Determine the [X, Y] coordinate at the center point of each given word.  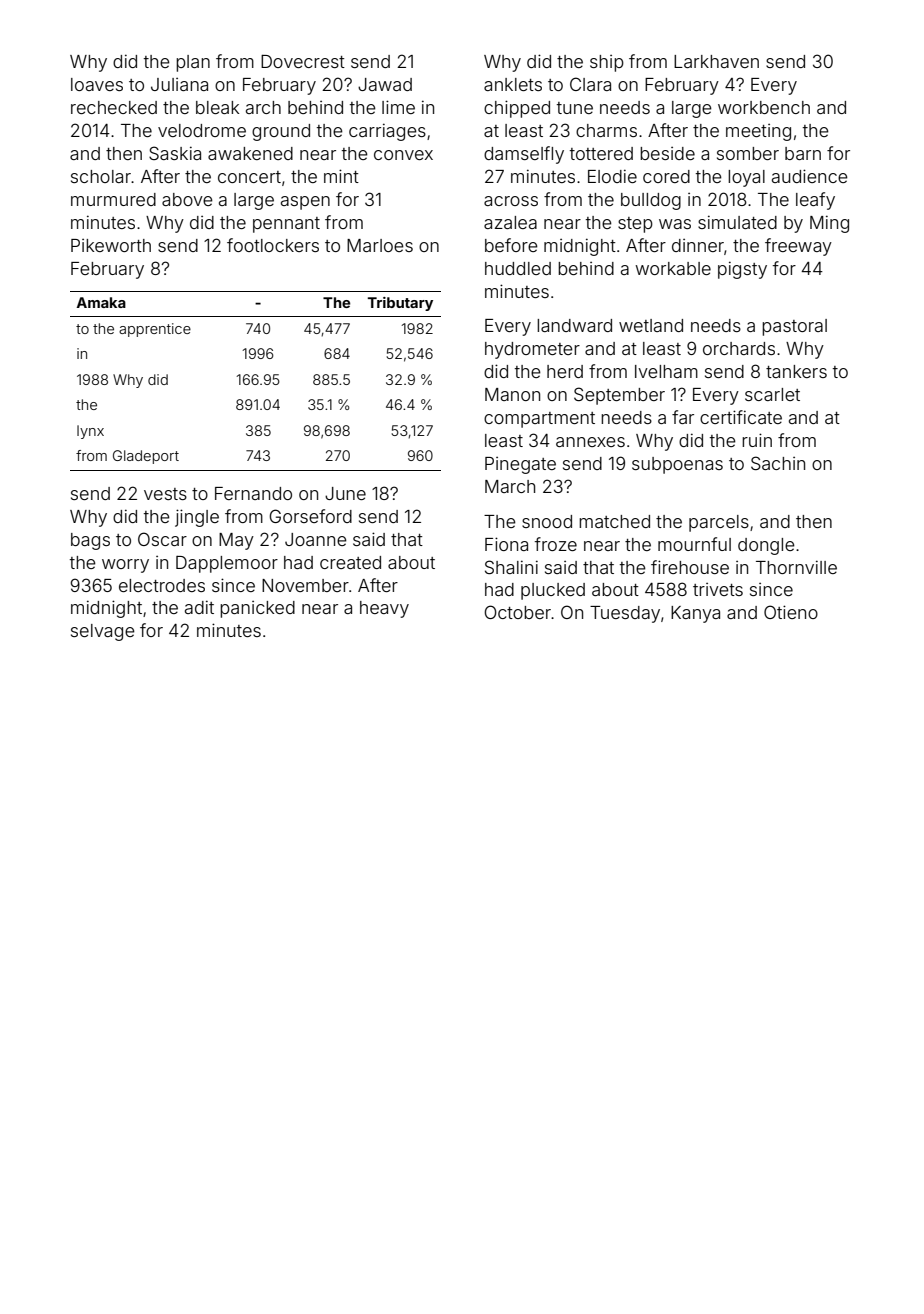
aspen [305, 203]
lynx [90, 432]
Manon [512, 394]
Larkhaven [716, 61]
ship [607, 63]
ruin [757, 440]
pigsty [742, 270]
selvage [103, 632]
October [517, 612]
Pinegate [520, 465]
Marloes [380, 245]
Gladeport [146, 457]
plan [193, 63]
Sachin [778, 463]
